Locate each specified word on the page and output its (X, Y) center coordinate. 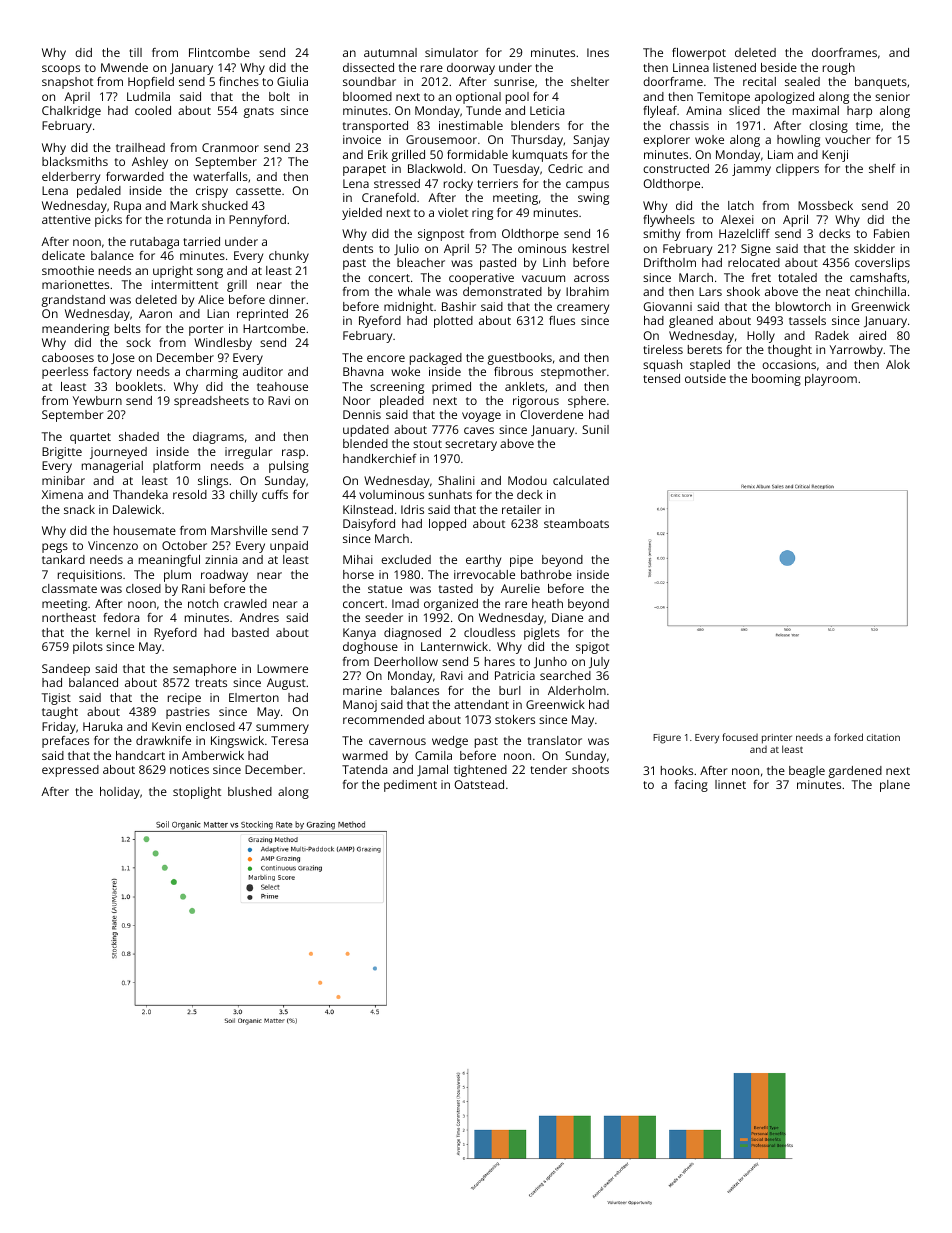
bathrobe (546, 574)
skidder (874, 248)
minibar (63, 480)
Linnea (691, 67)
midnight (408, 308)
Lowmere (282, 668)
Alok (898, 364)
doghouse (370, 648)
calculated (581, 480)
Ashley (150, 163)
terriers (497, 183)
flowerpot (699, 54)
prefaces (65, 742)
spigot (592, 648)
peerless (65, 373)
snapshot (67, 83)
